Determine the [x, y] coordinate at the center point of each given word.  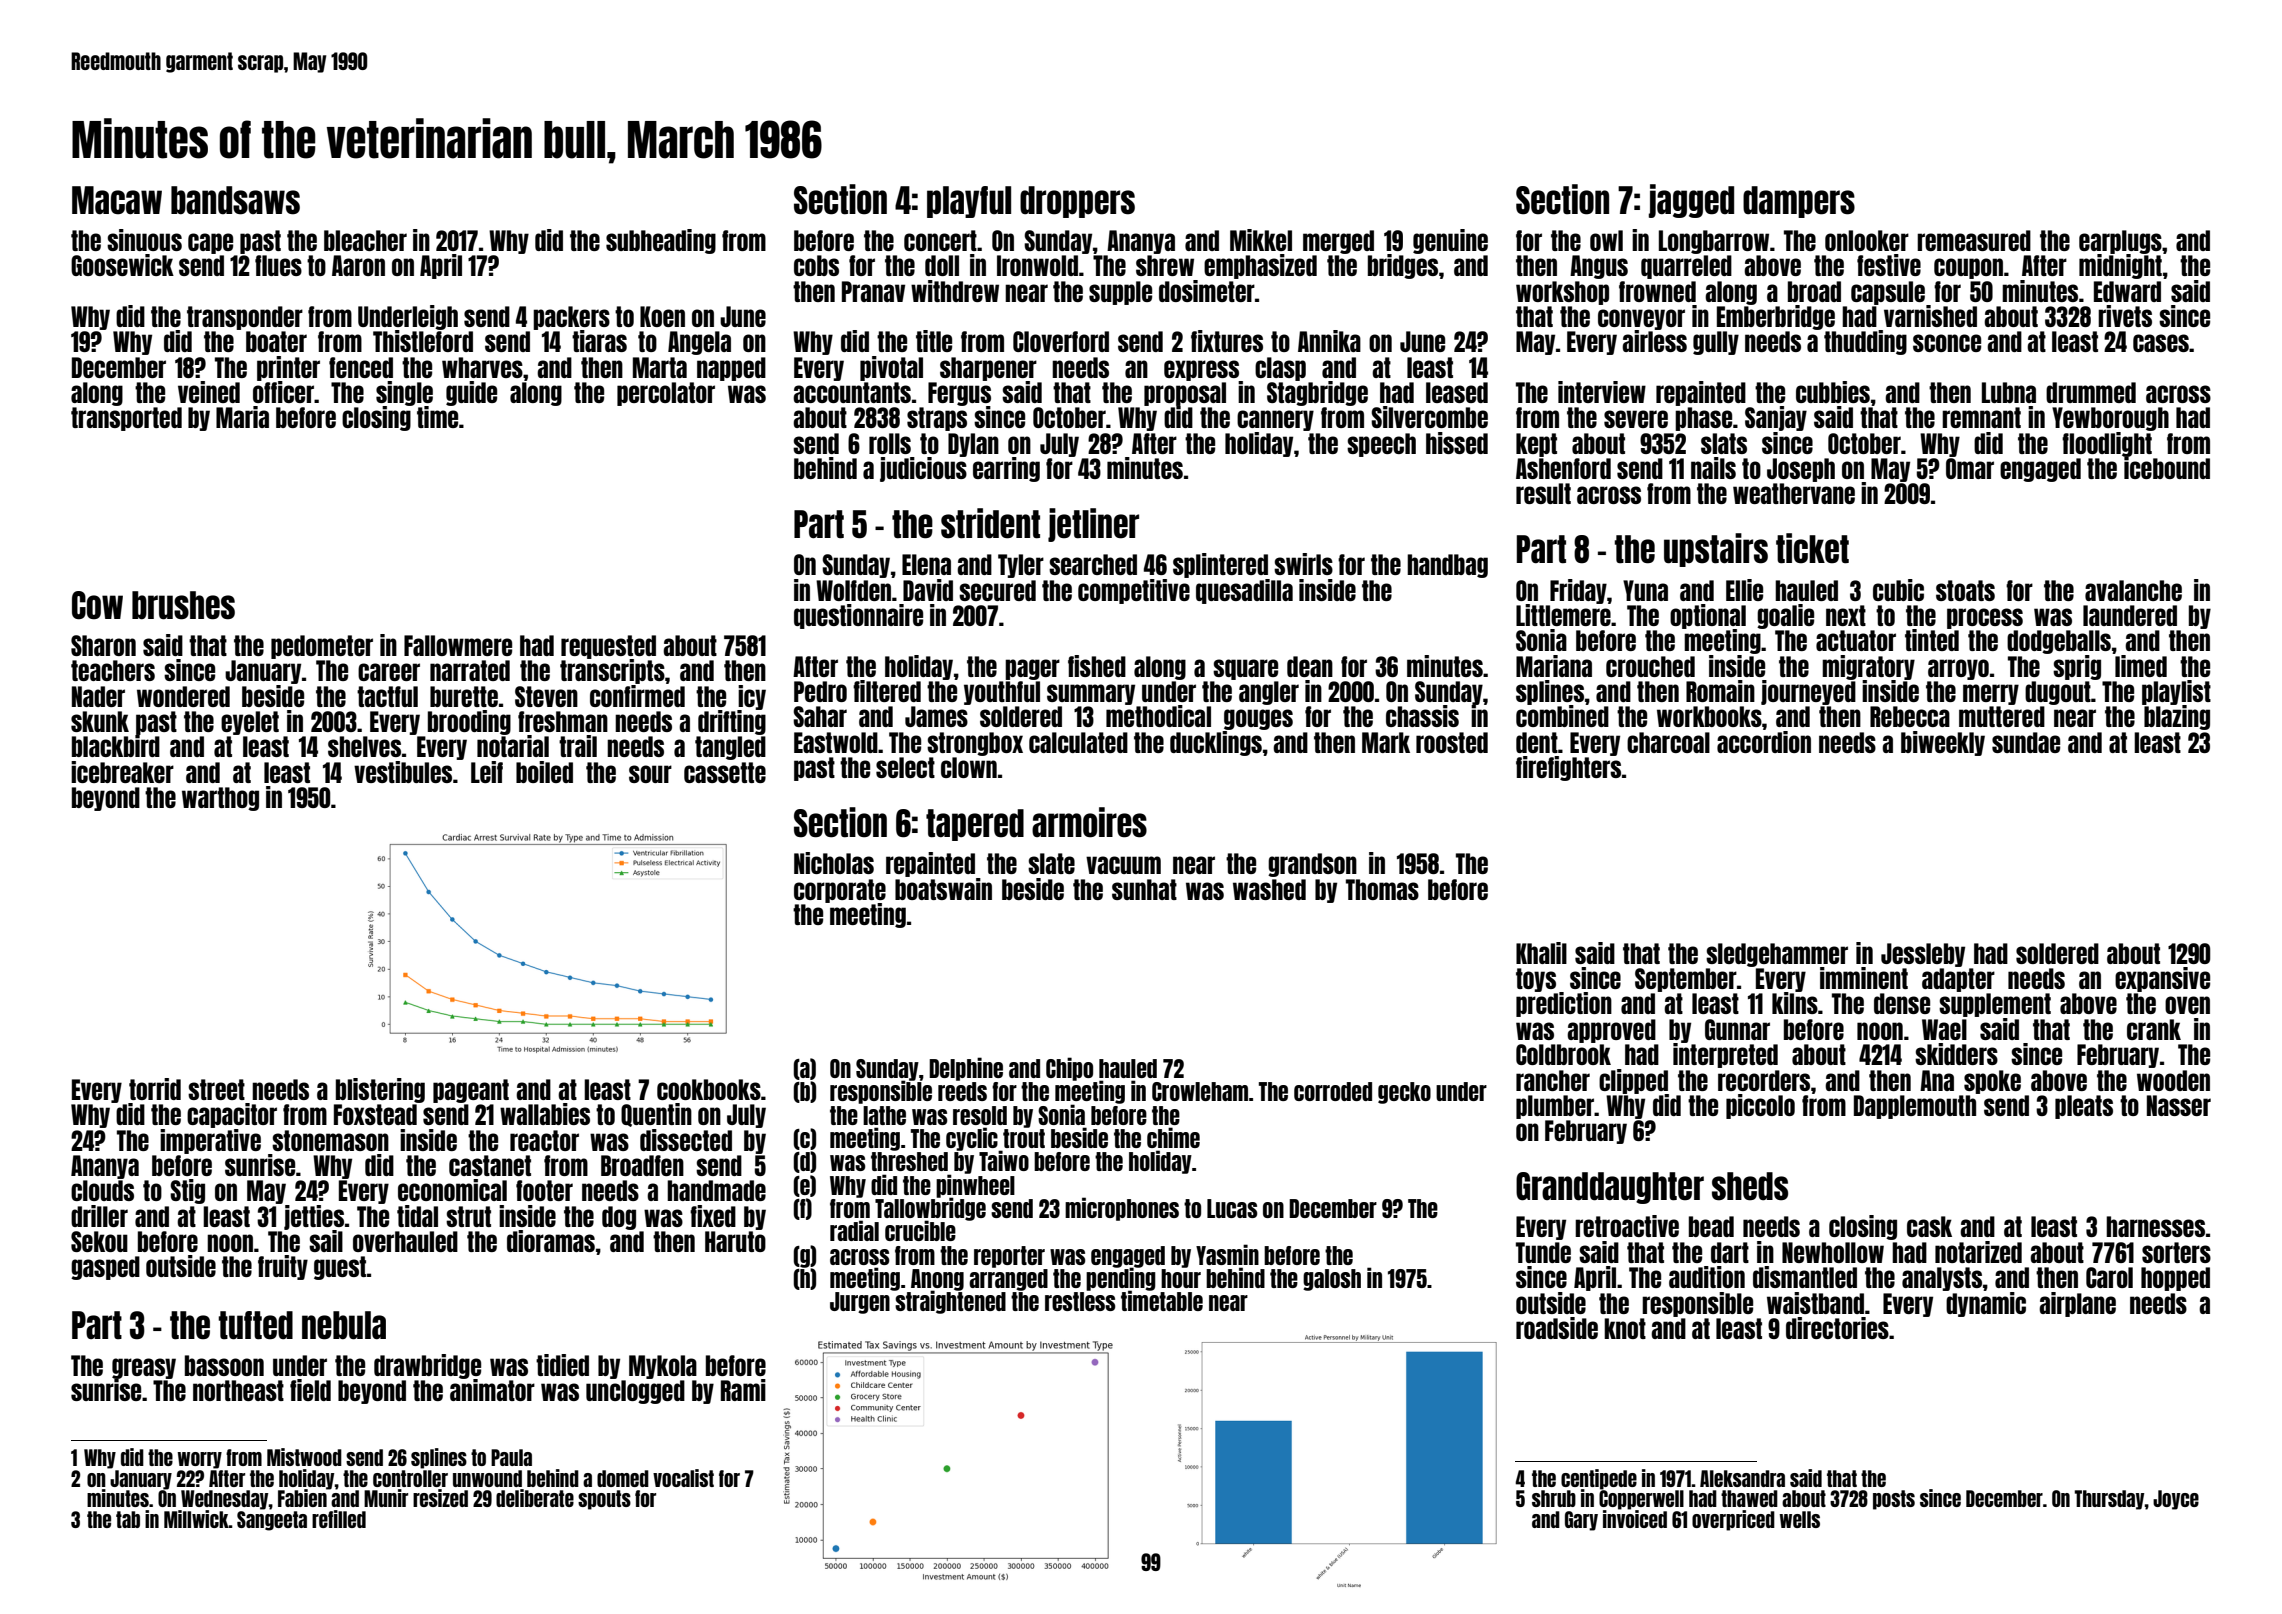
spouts [604, 1500]
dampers [1799, 202]
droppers [1077, 202]
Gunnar [1737, 1029]
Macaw [117, 200]
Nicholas [834, 863]
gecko [1404, 1093]
